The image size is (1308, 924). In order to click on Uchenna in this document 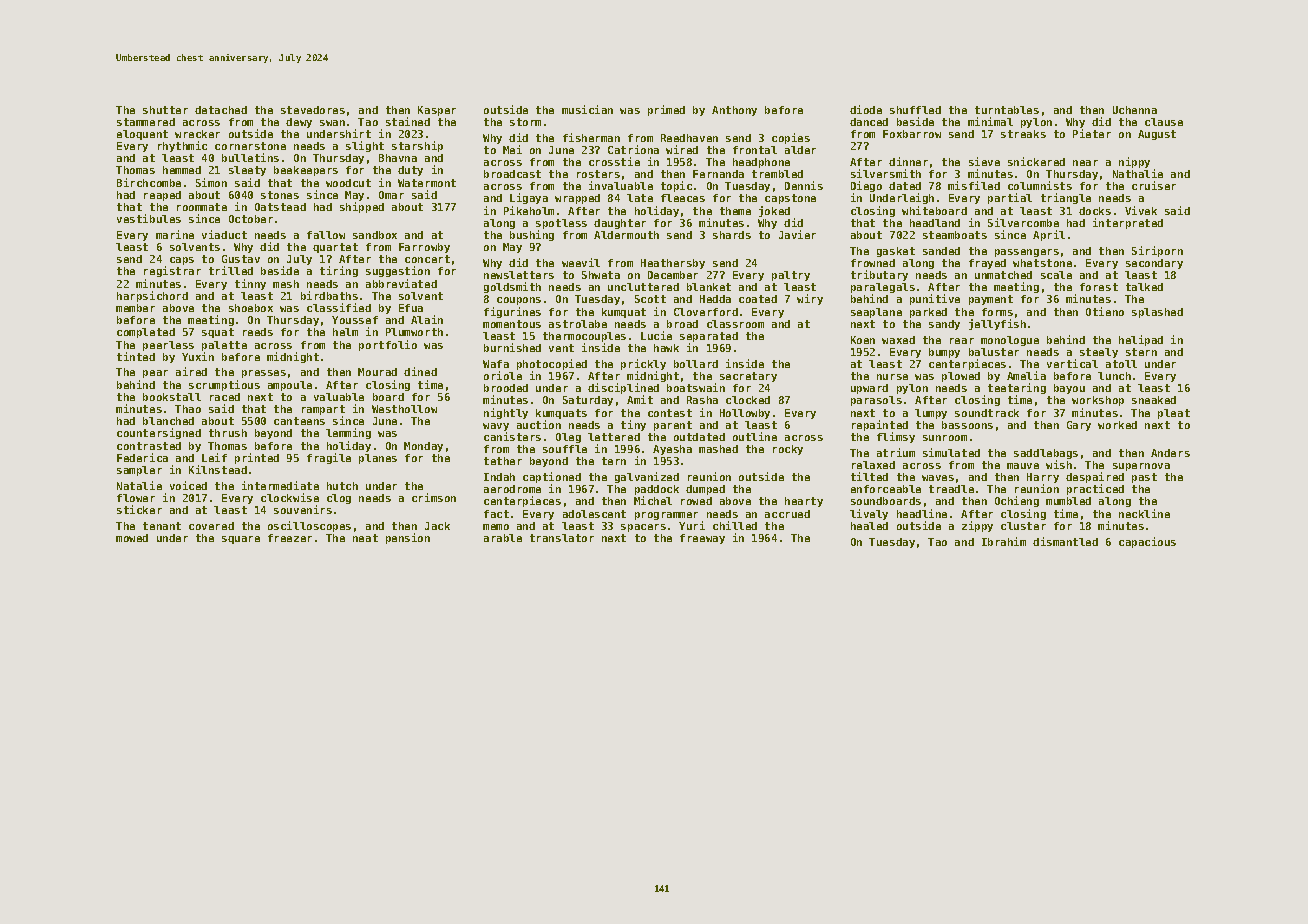, I will do `click(1135, 110)`.
